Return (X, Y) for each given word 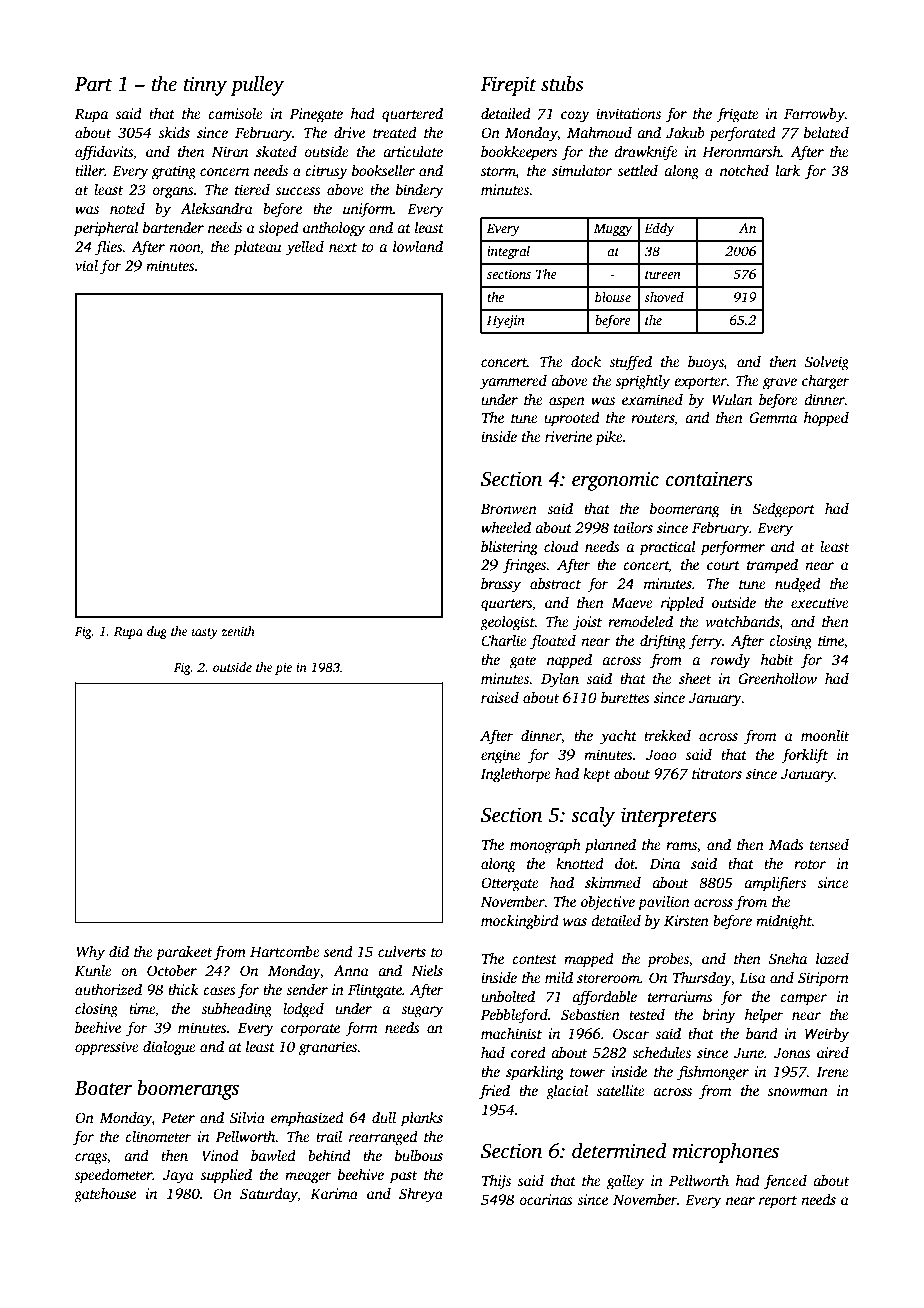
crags (91, 1159)
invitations (628, 113)
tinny (205, 86)
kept (596, 775)
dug (157, 632)
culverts (402, 951)
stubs (562, 83)
